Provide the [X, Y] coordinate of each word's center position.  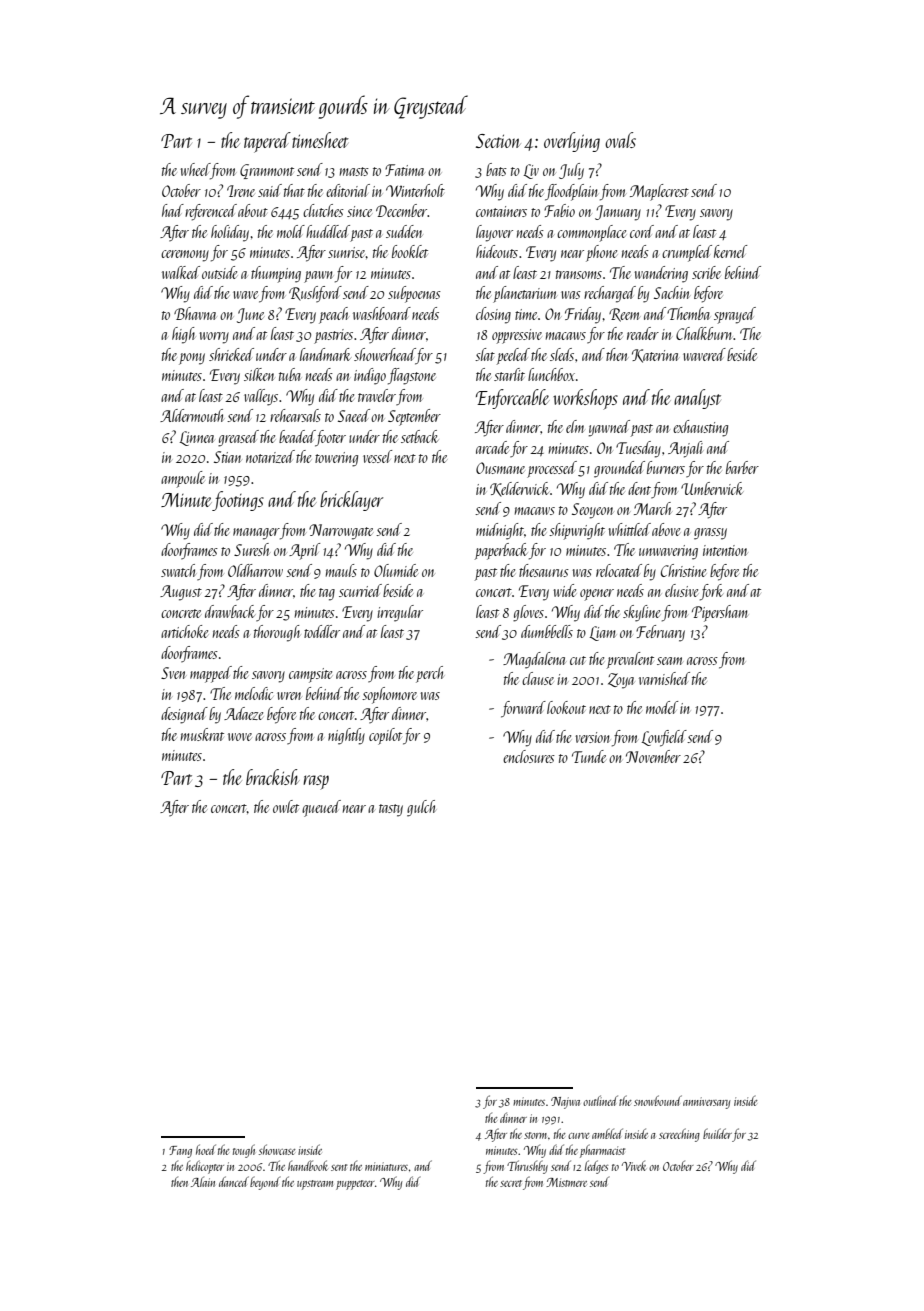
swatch [178, 570]
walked [181, 272]
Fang [180, 1152]
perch [429, 674]
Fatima [404, 170]
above [666, 529]
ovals [620, 140]
